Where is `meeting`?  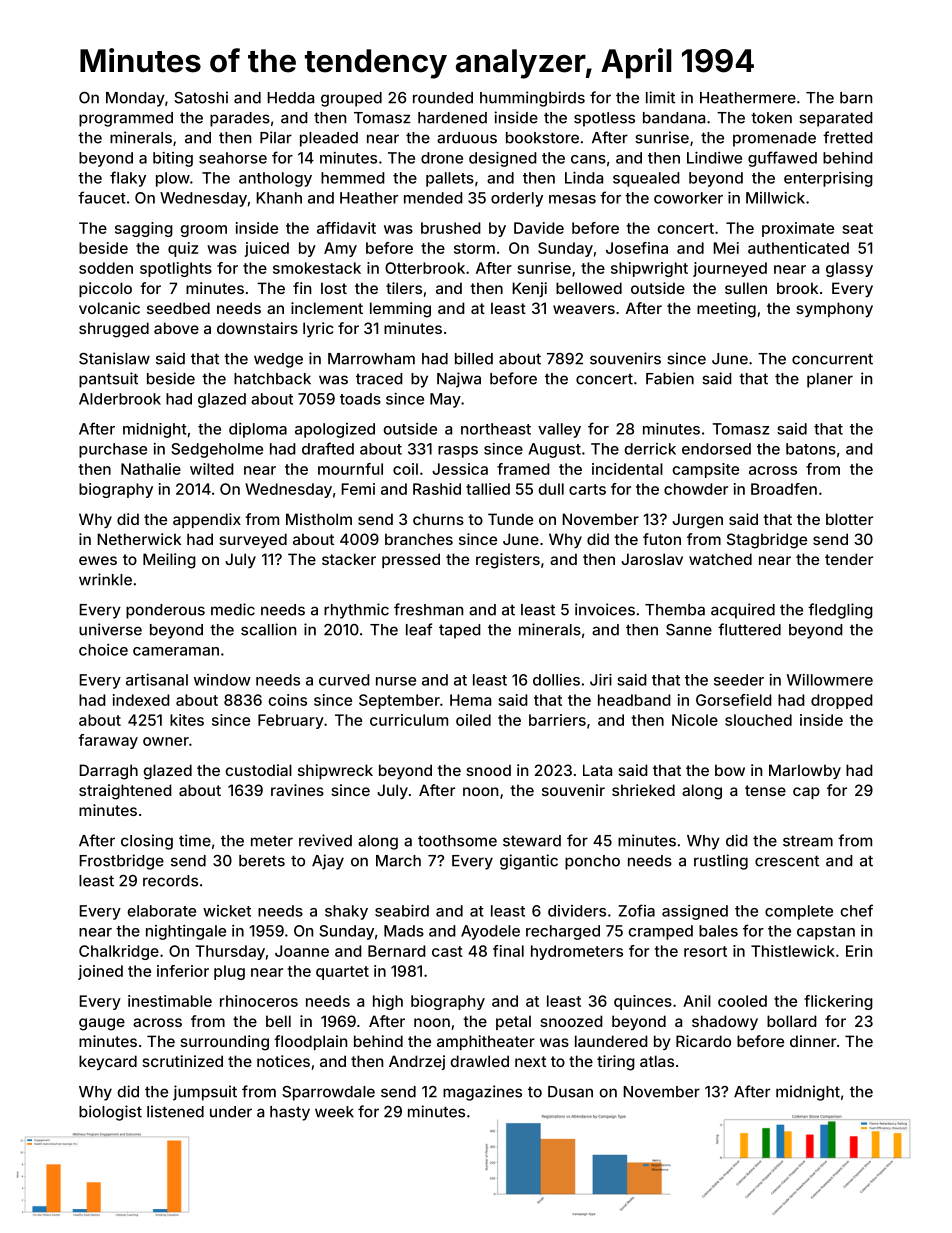 meeting is located at coordinates (726, 310).
